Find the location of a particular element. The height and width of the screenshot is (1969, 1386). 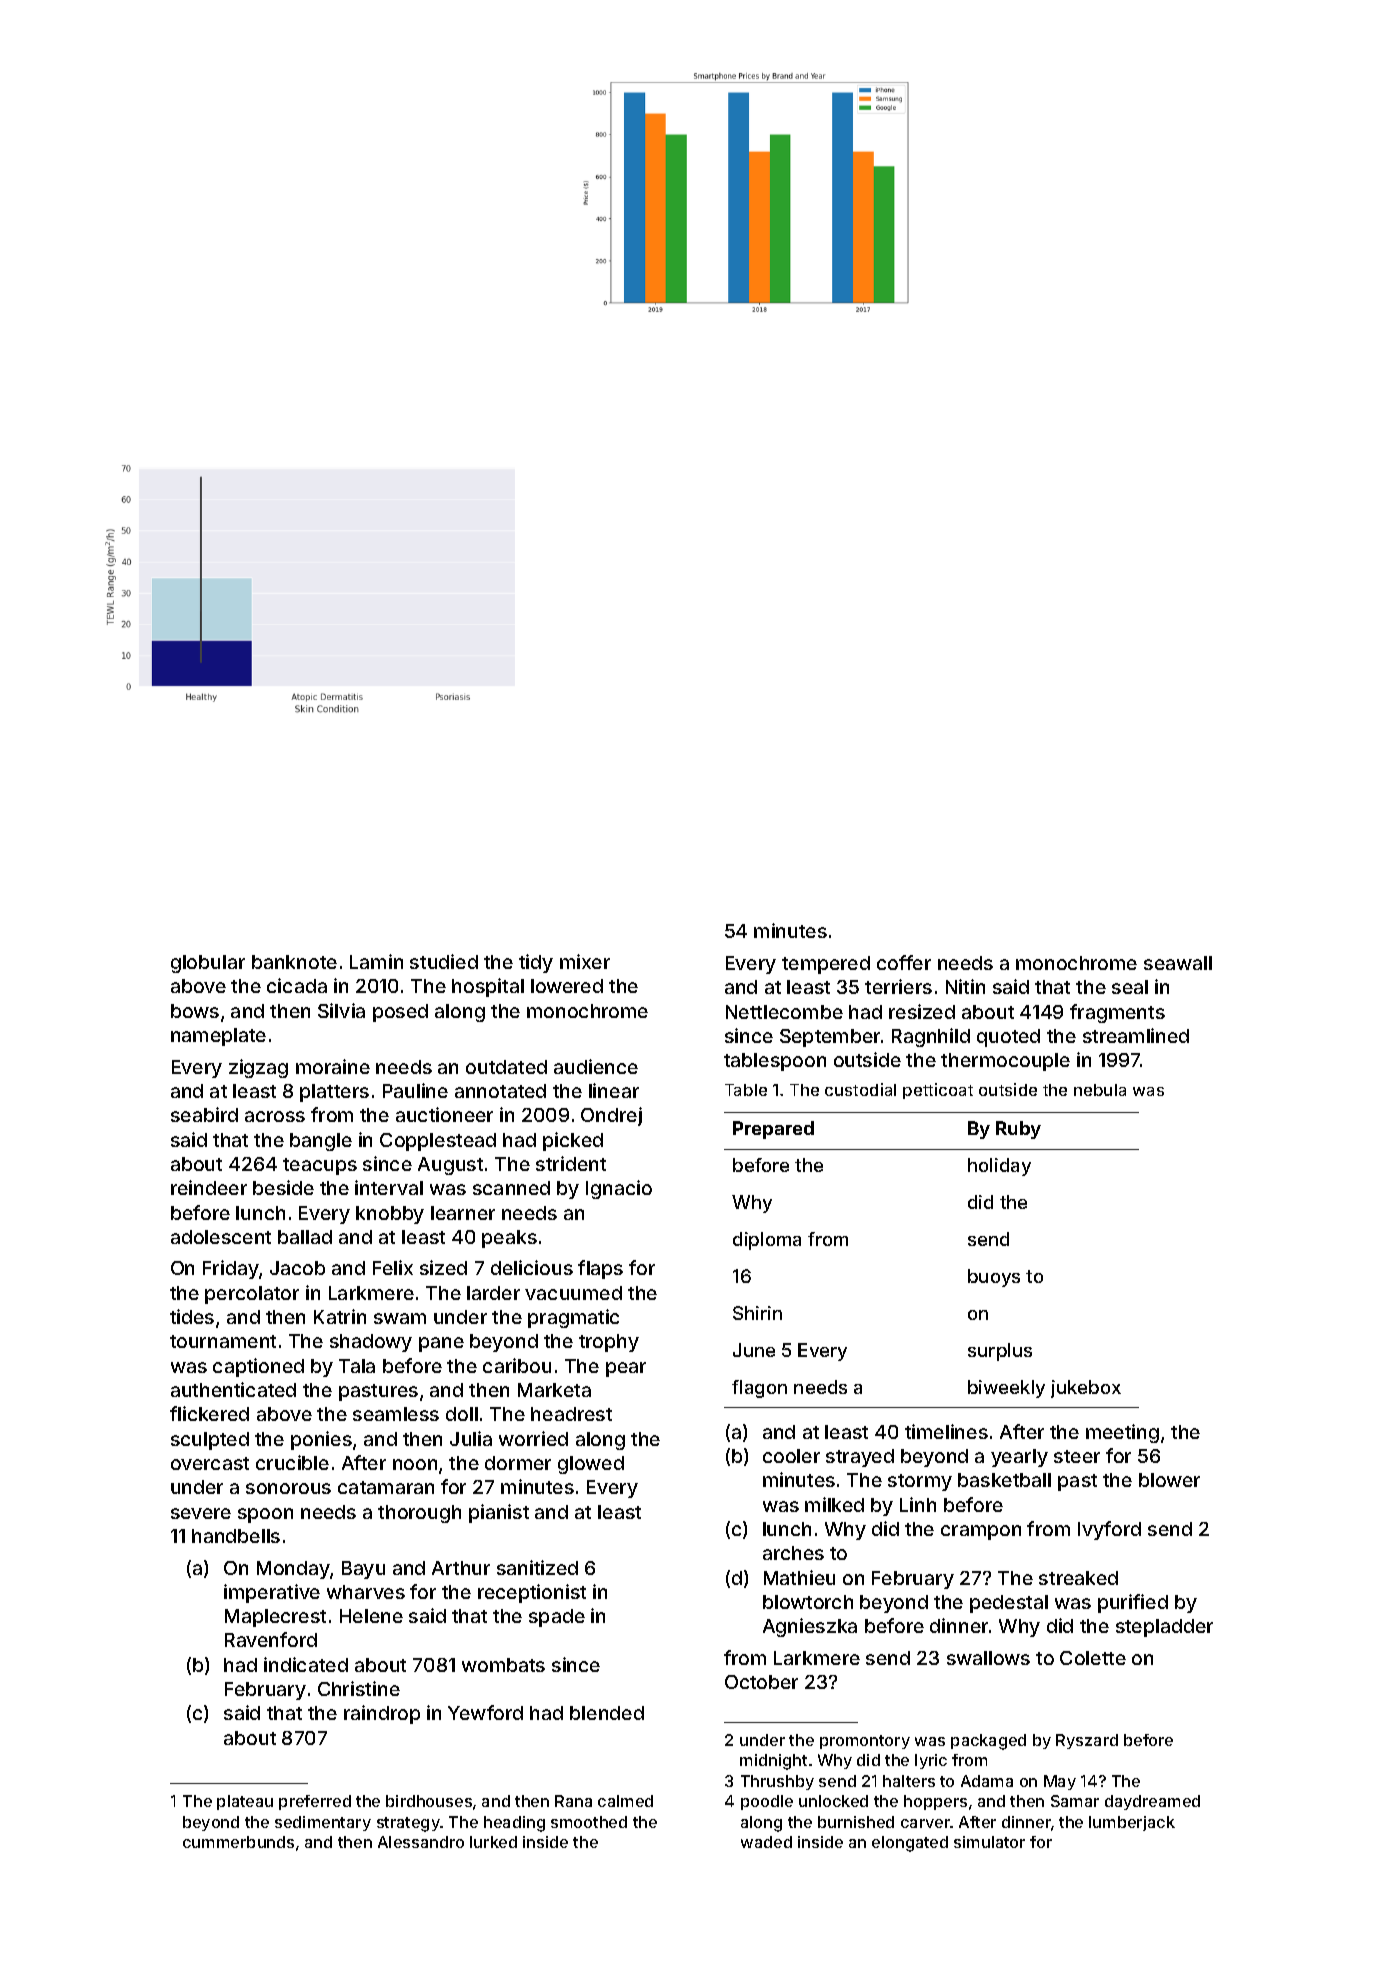

tempered is located at coordinates (826, 965).
